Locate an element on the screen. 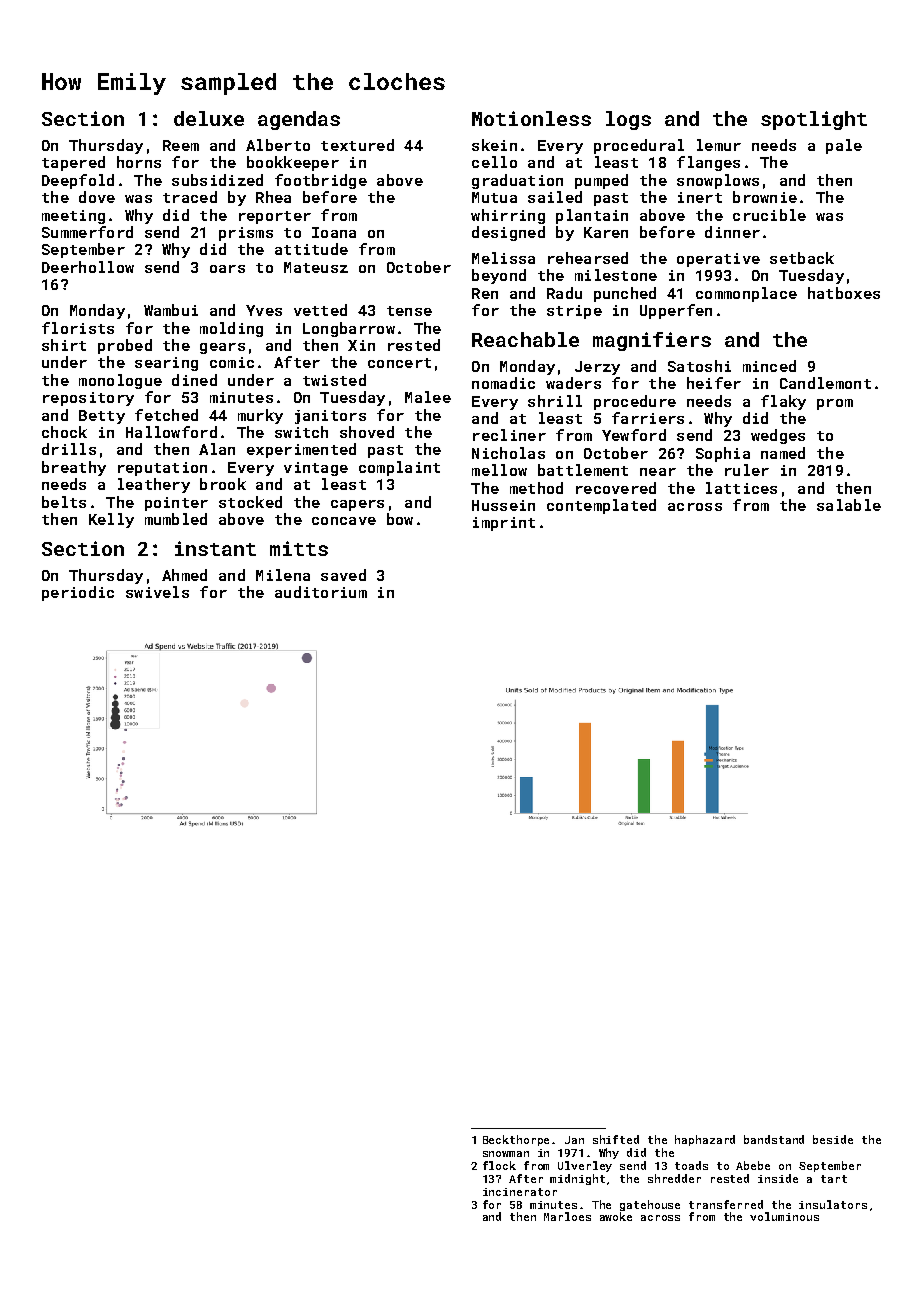 The width and height of the screenshot is (924, 1308). transferred is located at coordinates (726, 1204).
